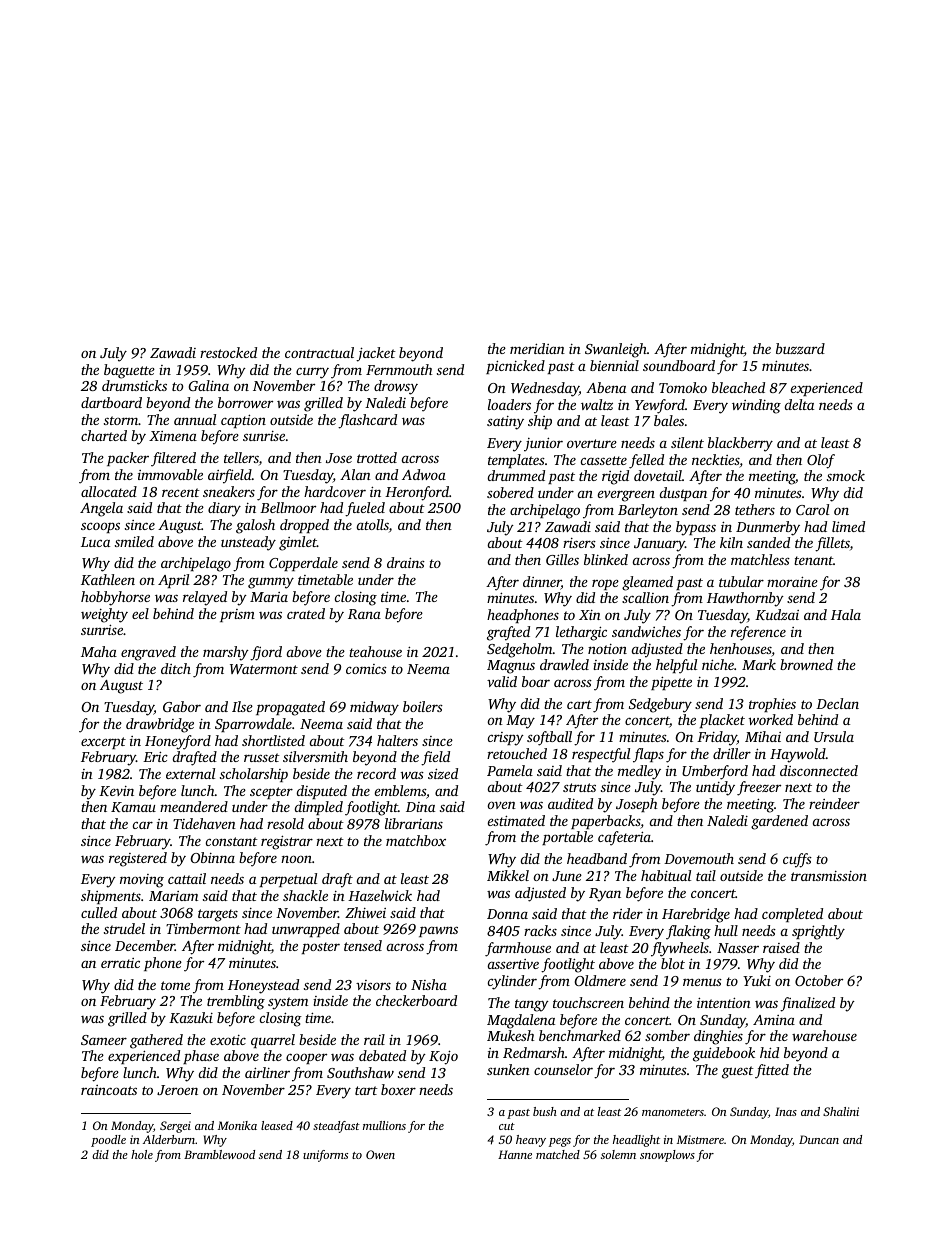  I want to click on winding, so click(756, 406).
